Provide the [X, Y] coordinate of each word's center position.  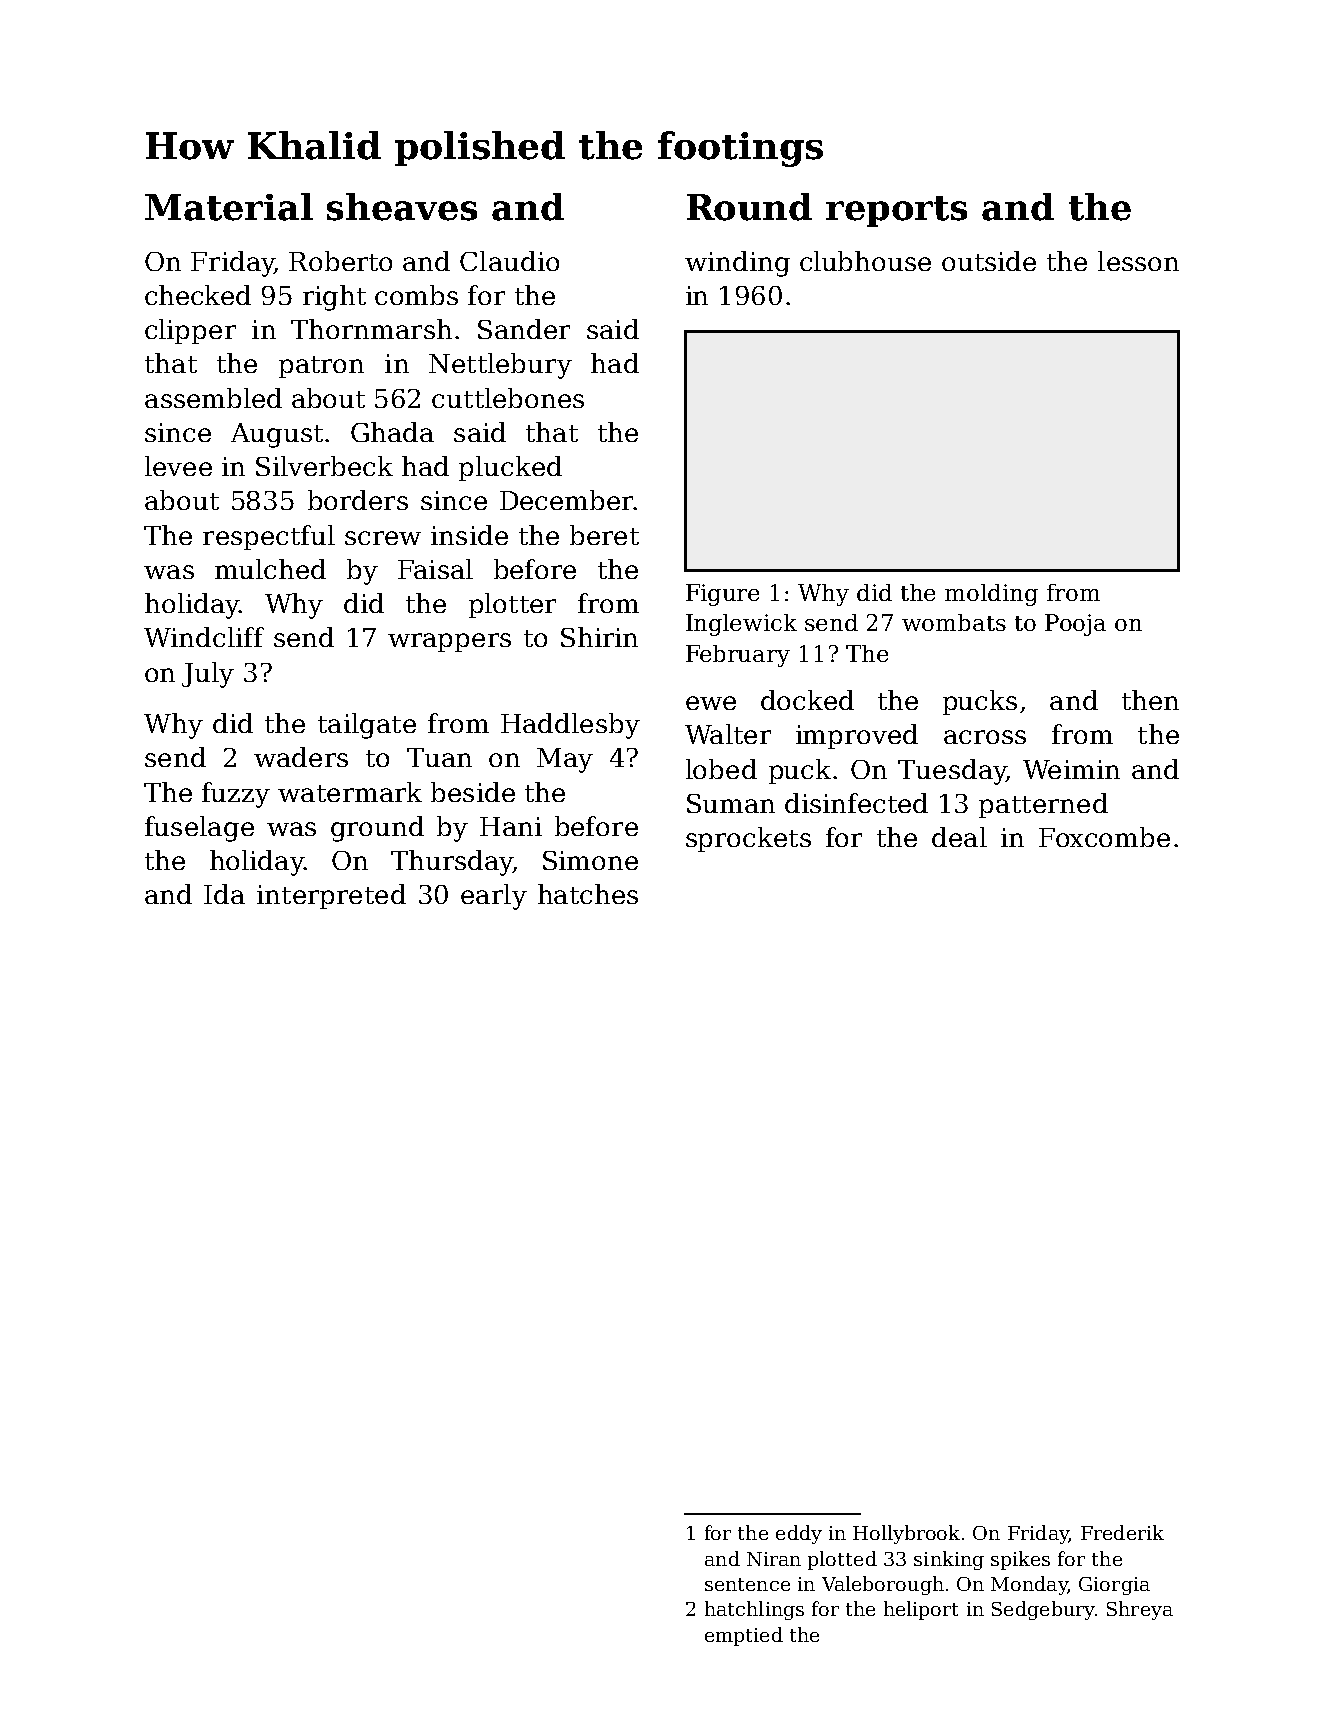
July [208, 675]
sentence [747, 1584]
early [494, 897]
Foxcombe [1104, 837]
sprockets [748, 839]
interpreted [331, 896]
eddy [799, 1534]
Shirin [599, 637]
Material [229, 207]
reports [896, 211]
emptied [744, 1636]
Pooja [1075, 625]
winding [737, 264]
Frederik [1122, 1532]
